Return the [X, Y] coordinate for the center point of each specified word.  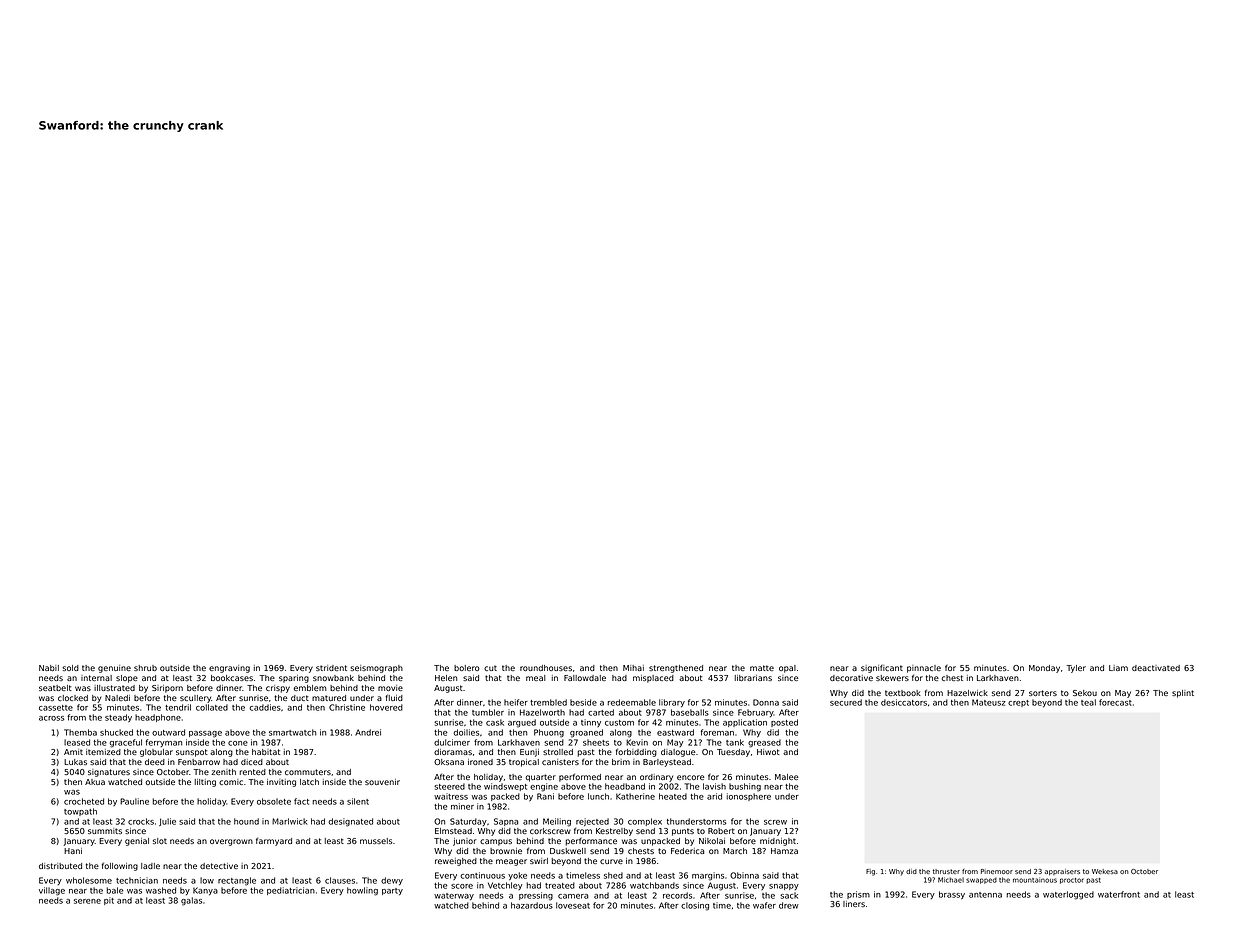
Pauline [134, 801]
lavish [714, 786]
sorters [1043, 693]
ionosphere [749, 797]
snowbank [333, 678]
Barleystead [667, 763]
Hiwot [768, 752]
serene [87, 901]
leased [77, 742]
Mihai [633, 668]
